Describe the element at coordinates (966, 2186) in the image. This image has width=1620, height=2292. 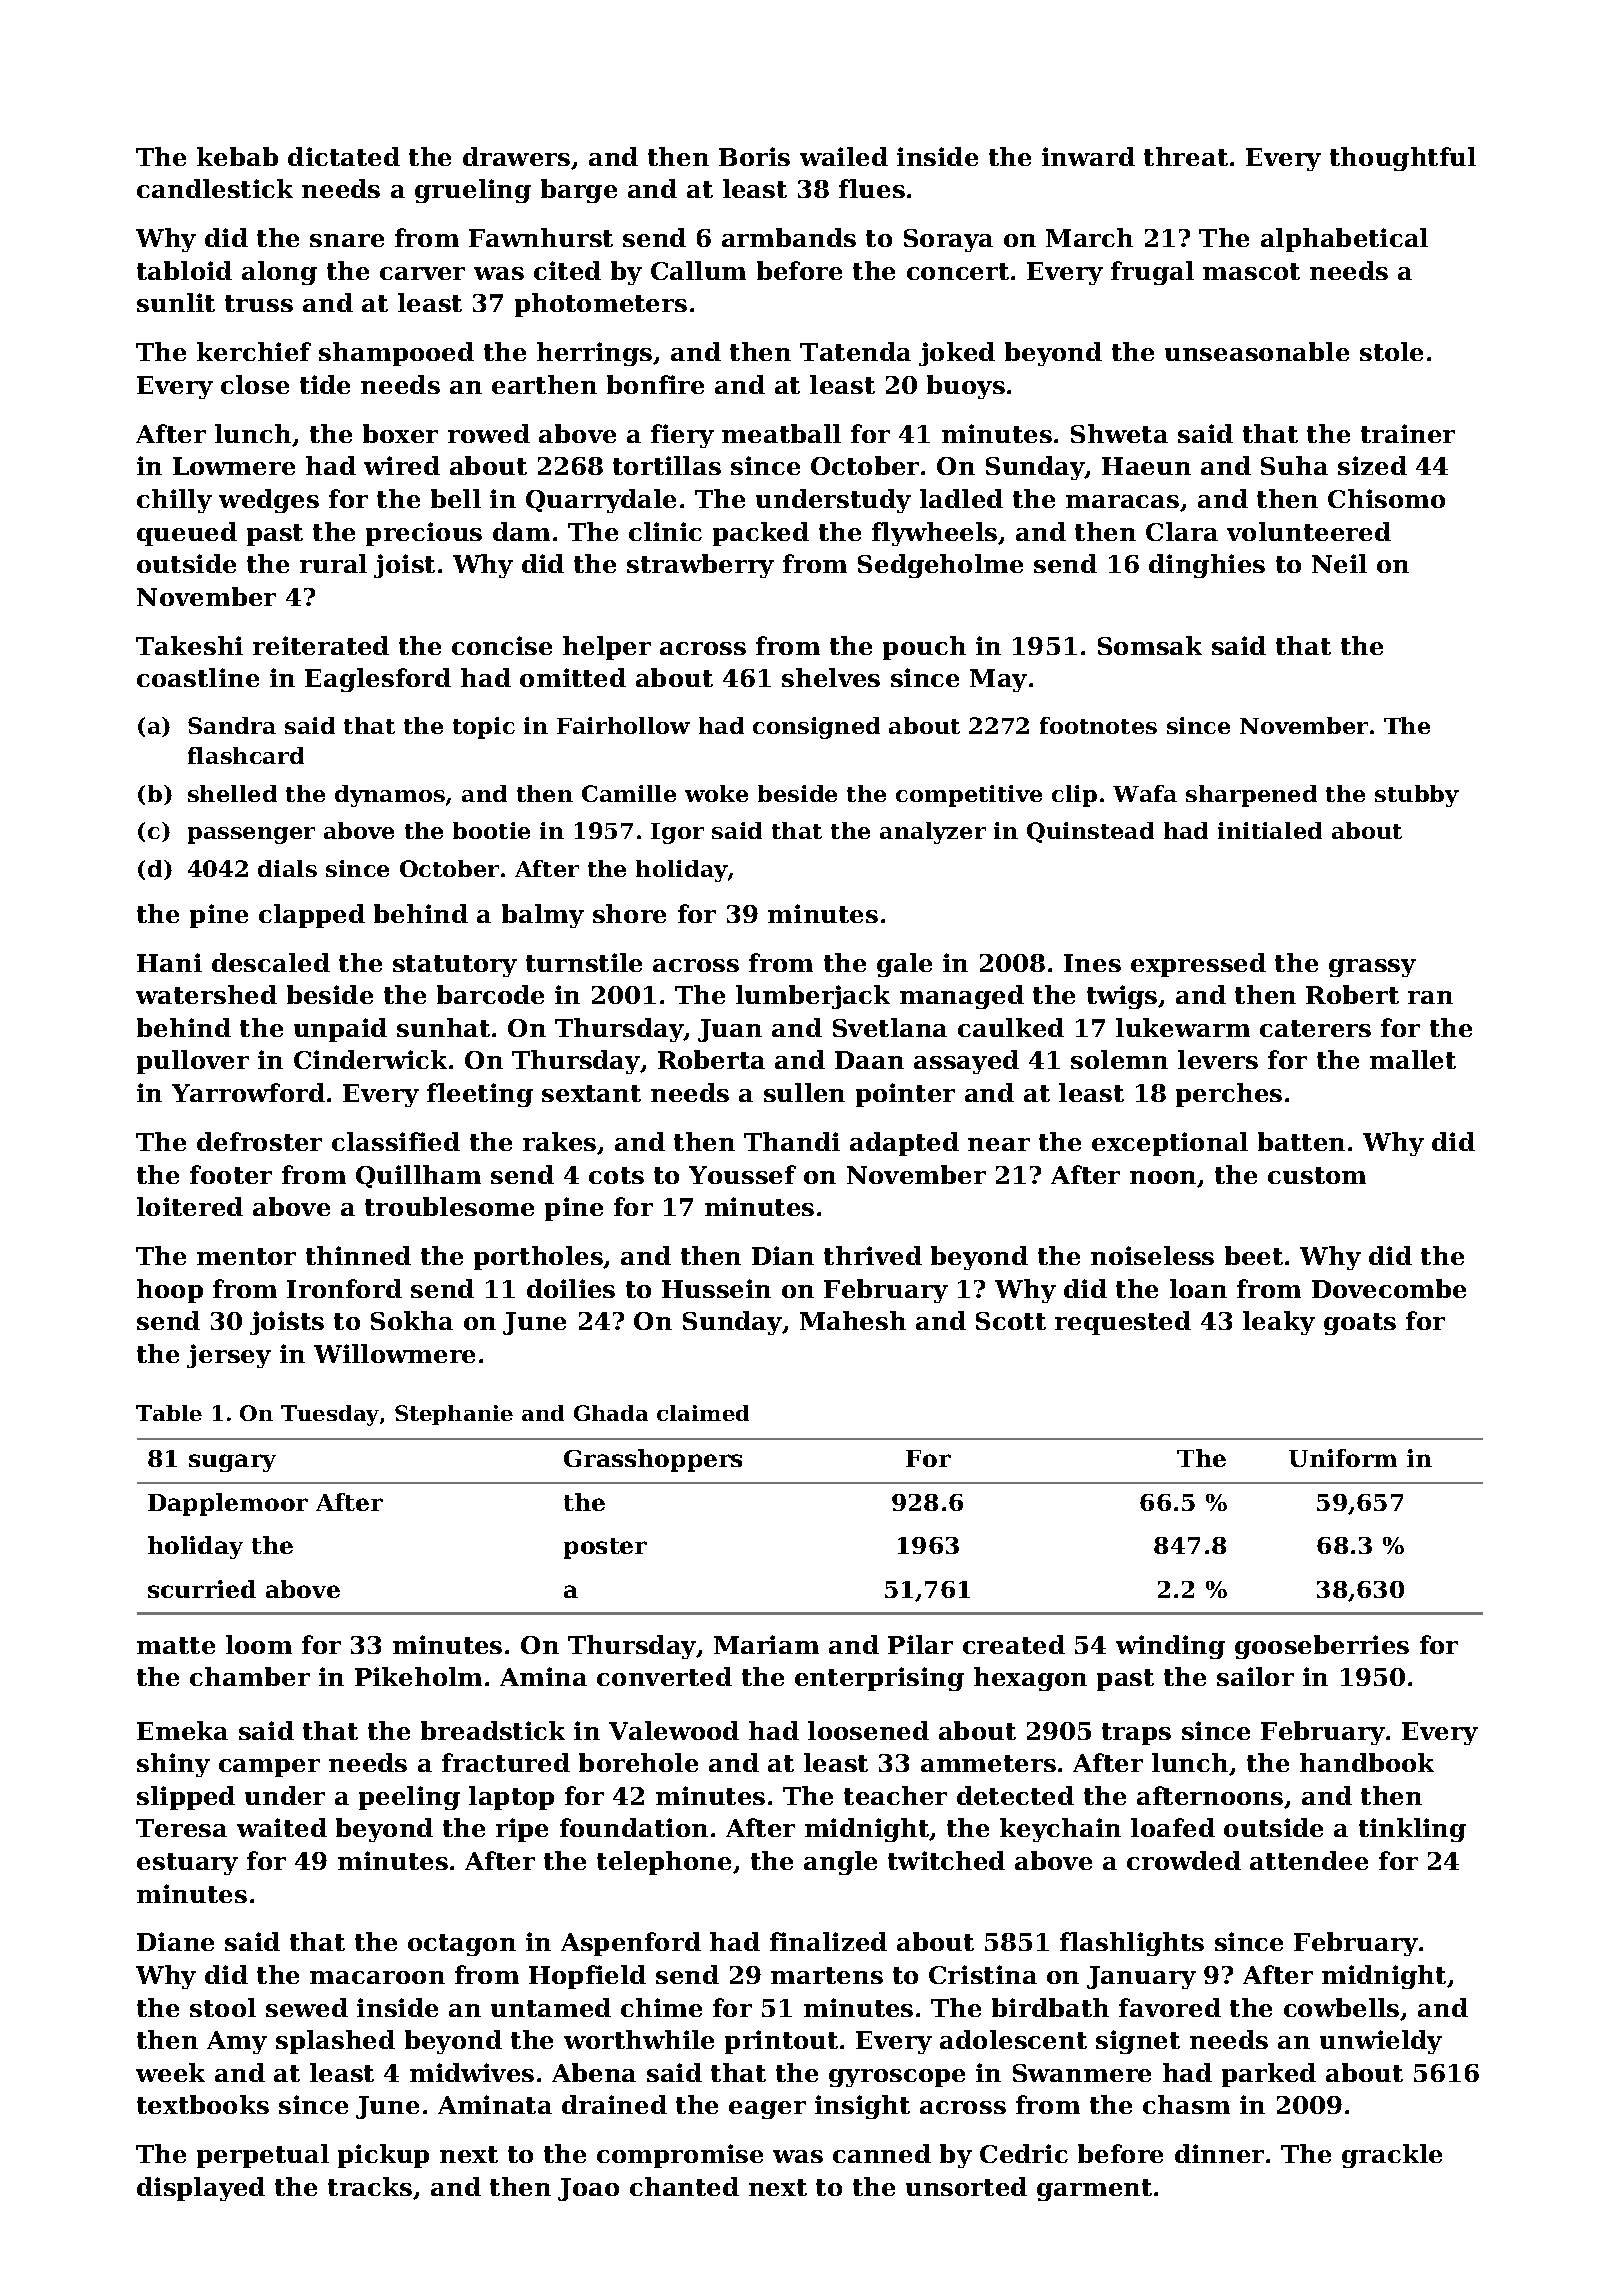
I see `unsorted` at that location.
